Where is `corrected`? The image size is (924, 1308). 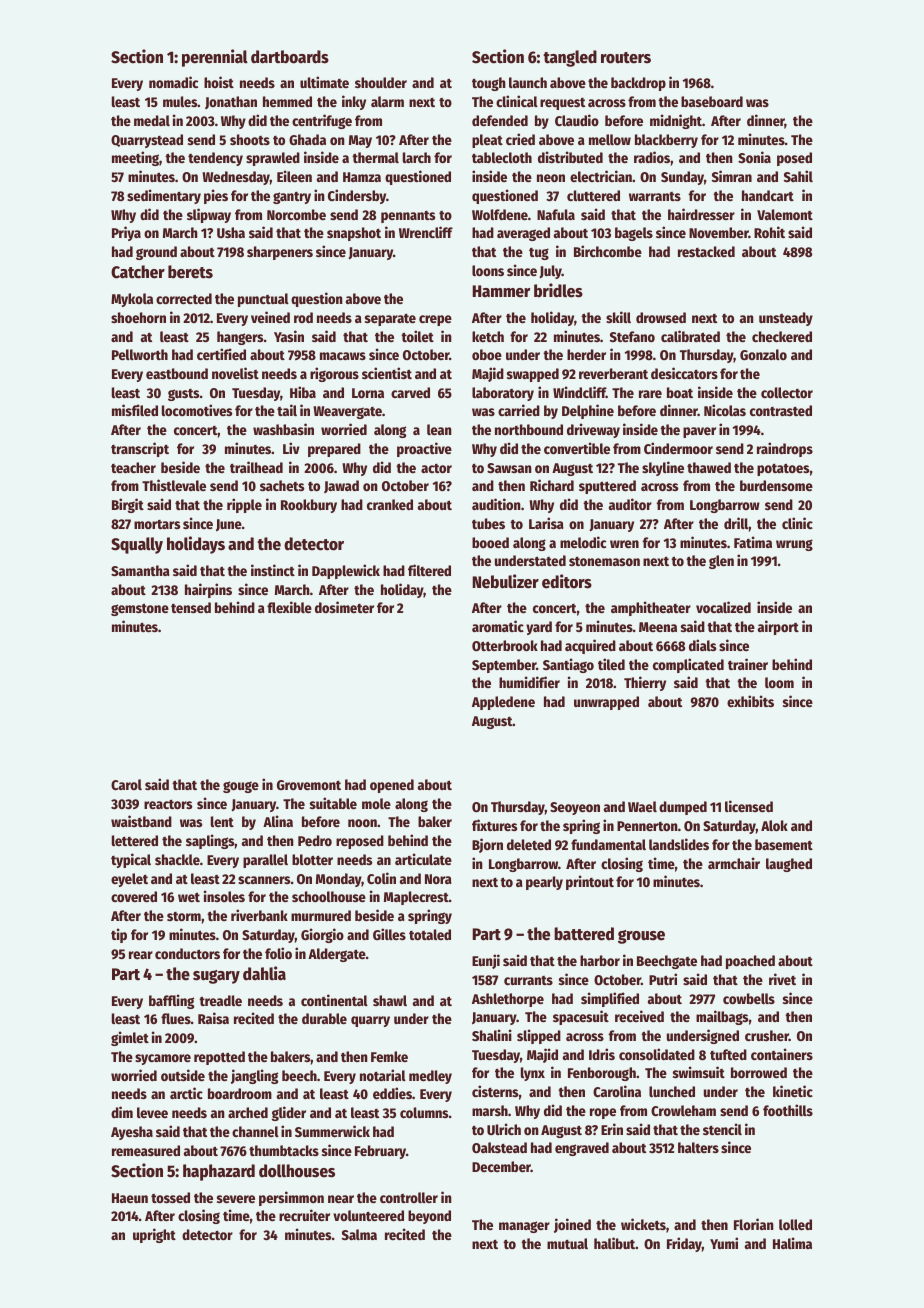
corrected is located at coordinates (184, 298).
